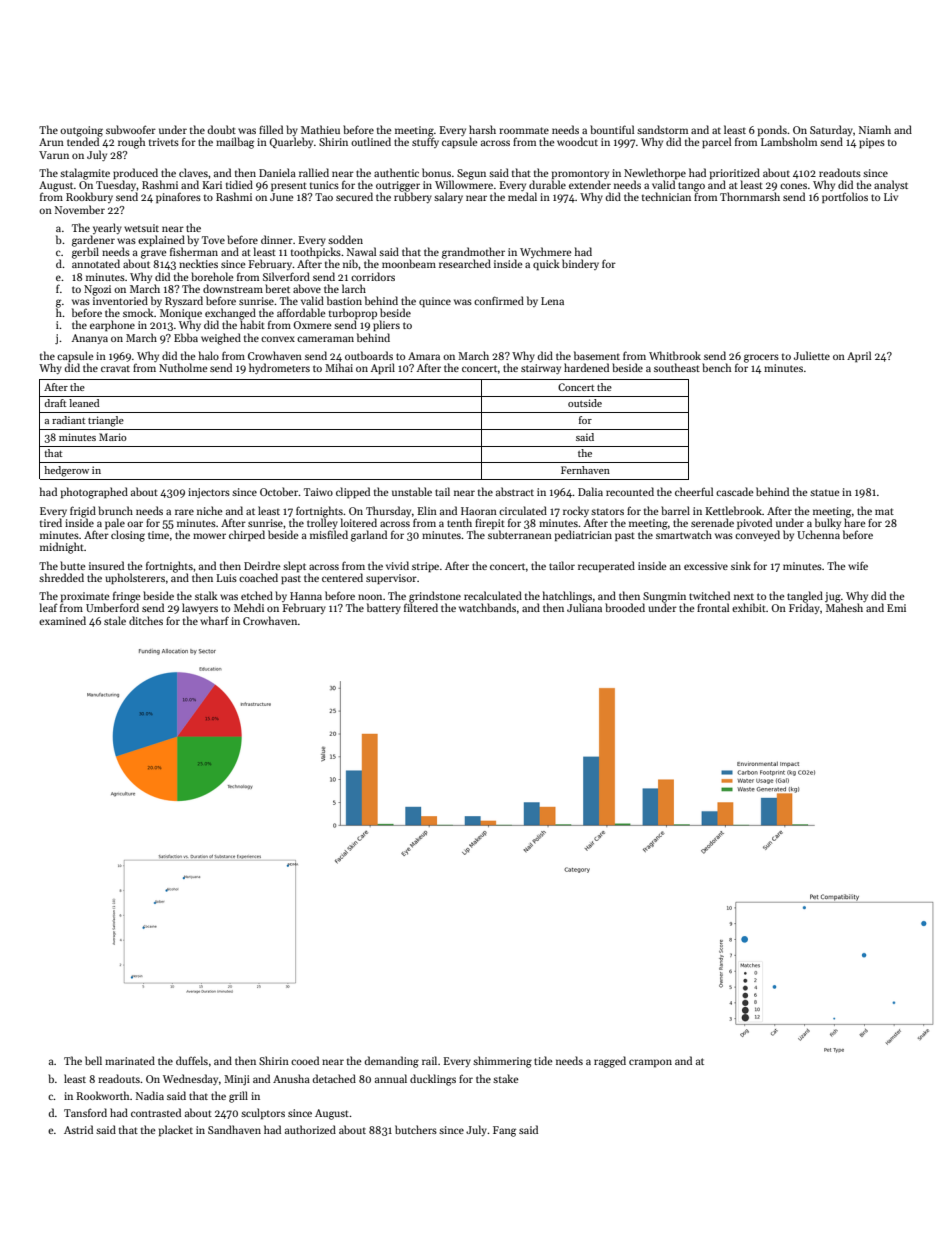 The height and width of the screenshot is (1233, 952). Describe the element at coordinates (872, 143) in the screenshot. I see `pipes` at that location.
